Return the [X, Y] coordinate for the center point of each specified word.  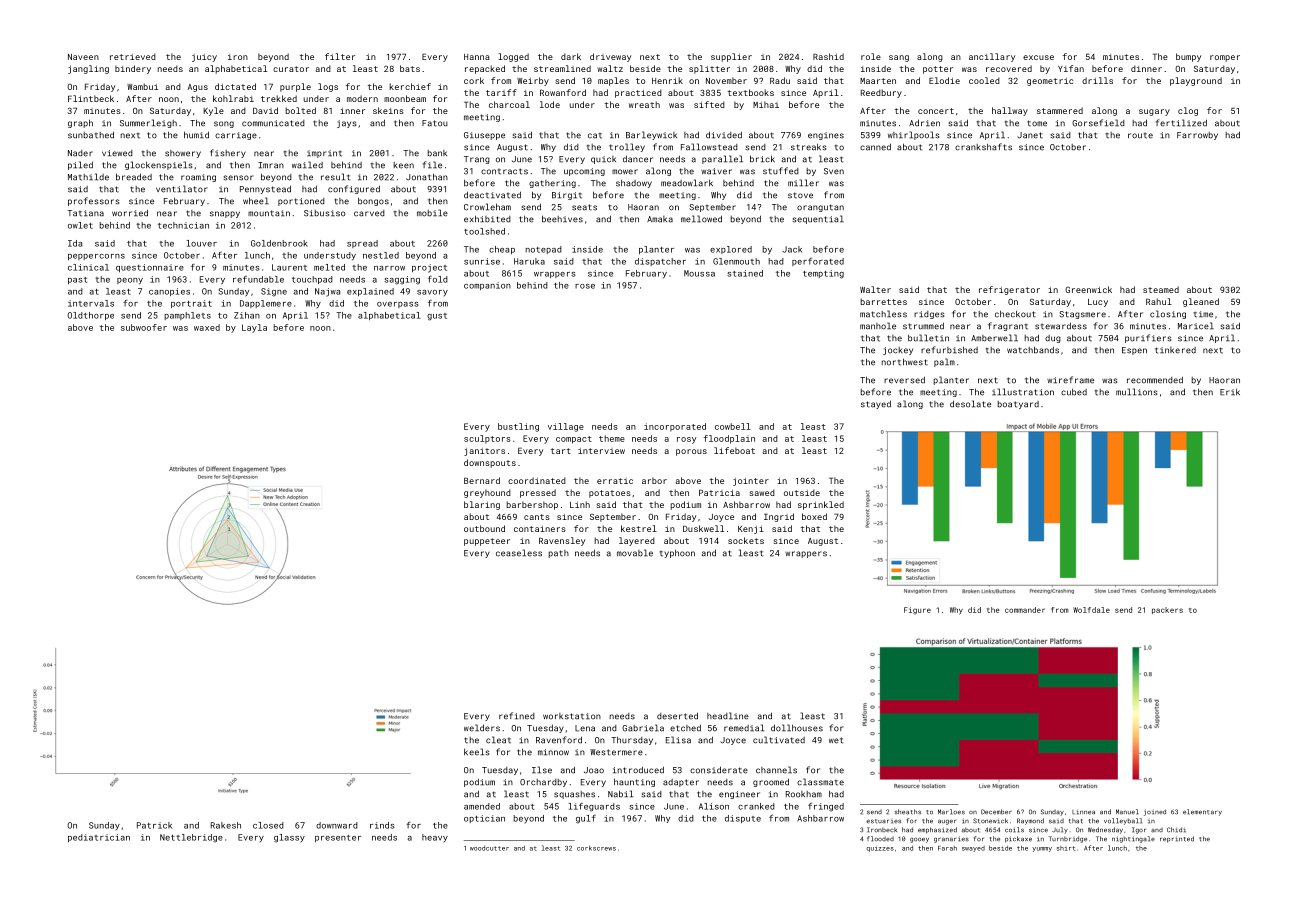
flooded [880, 838]
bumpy [1188, 57]
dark [571, 56]
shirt [1066, 848]
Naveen [83, 57]
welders [482, 728]
